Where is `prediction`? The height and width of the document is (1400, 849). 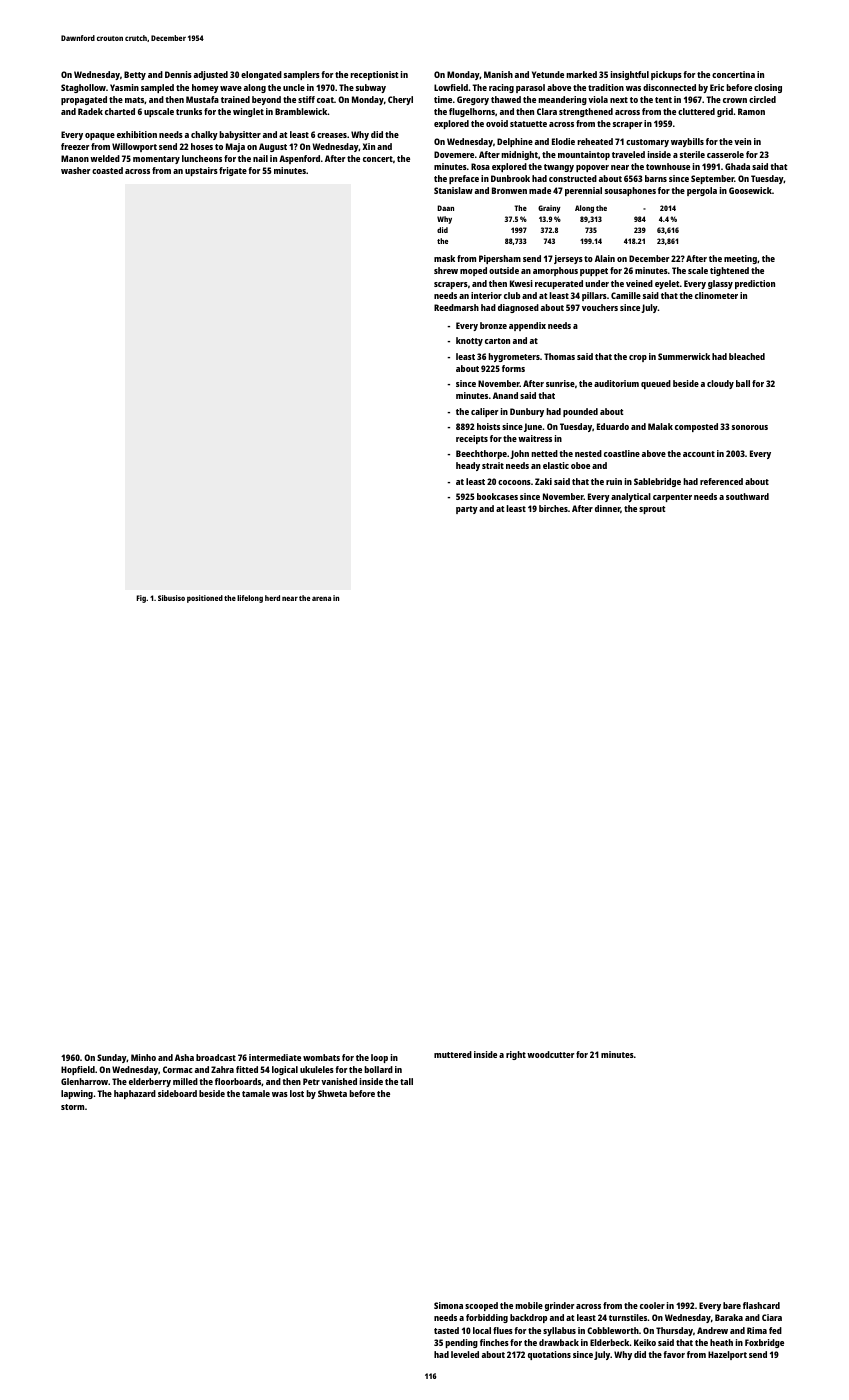 prediction is located at coordinates (755, 284).
